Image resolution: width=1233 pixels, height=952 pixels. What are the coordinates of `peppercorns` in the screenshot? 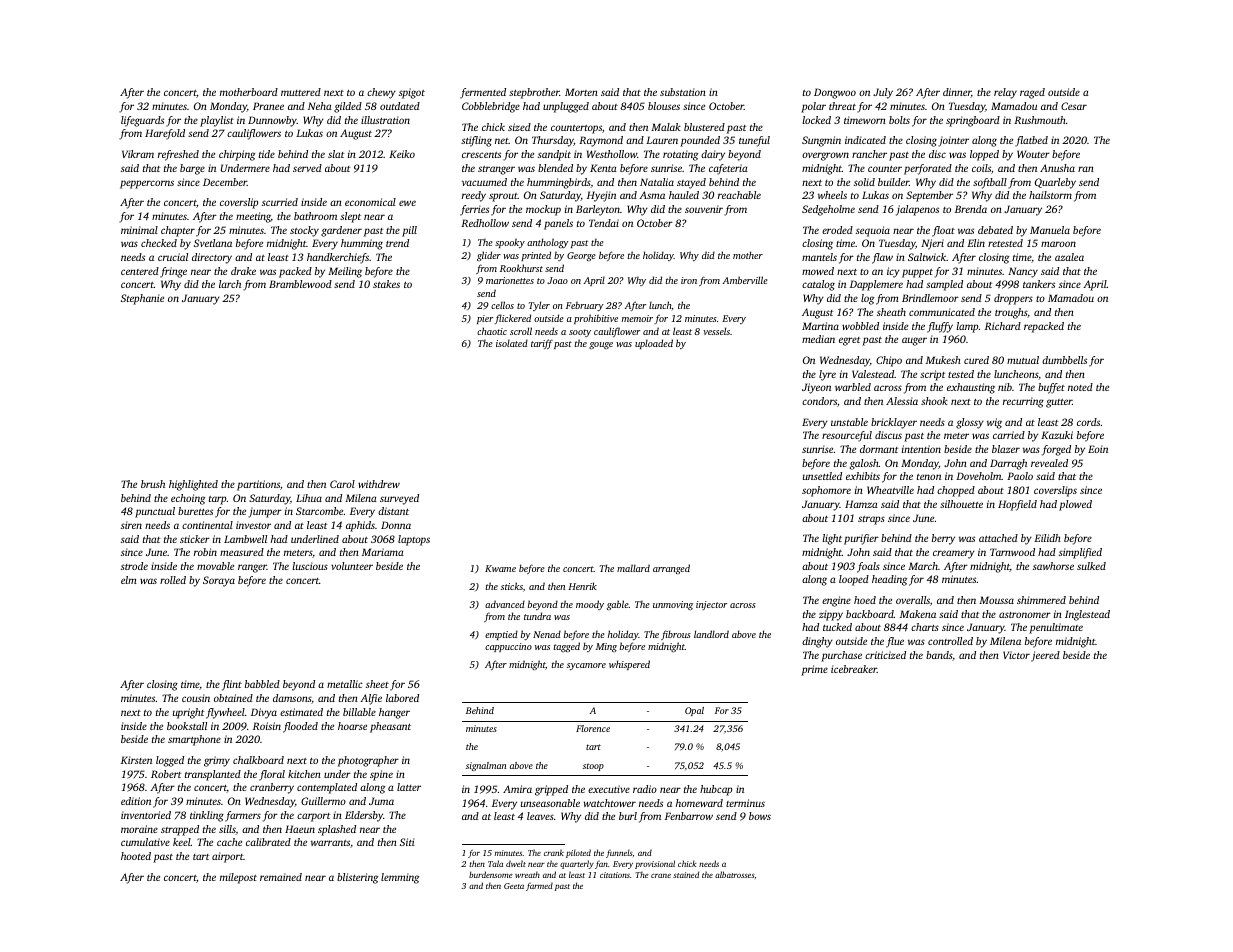 It's located at (147, 184).
